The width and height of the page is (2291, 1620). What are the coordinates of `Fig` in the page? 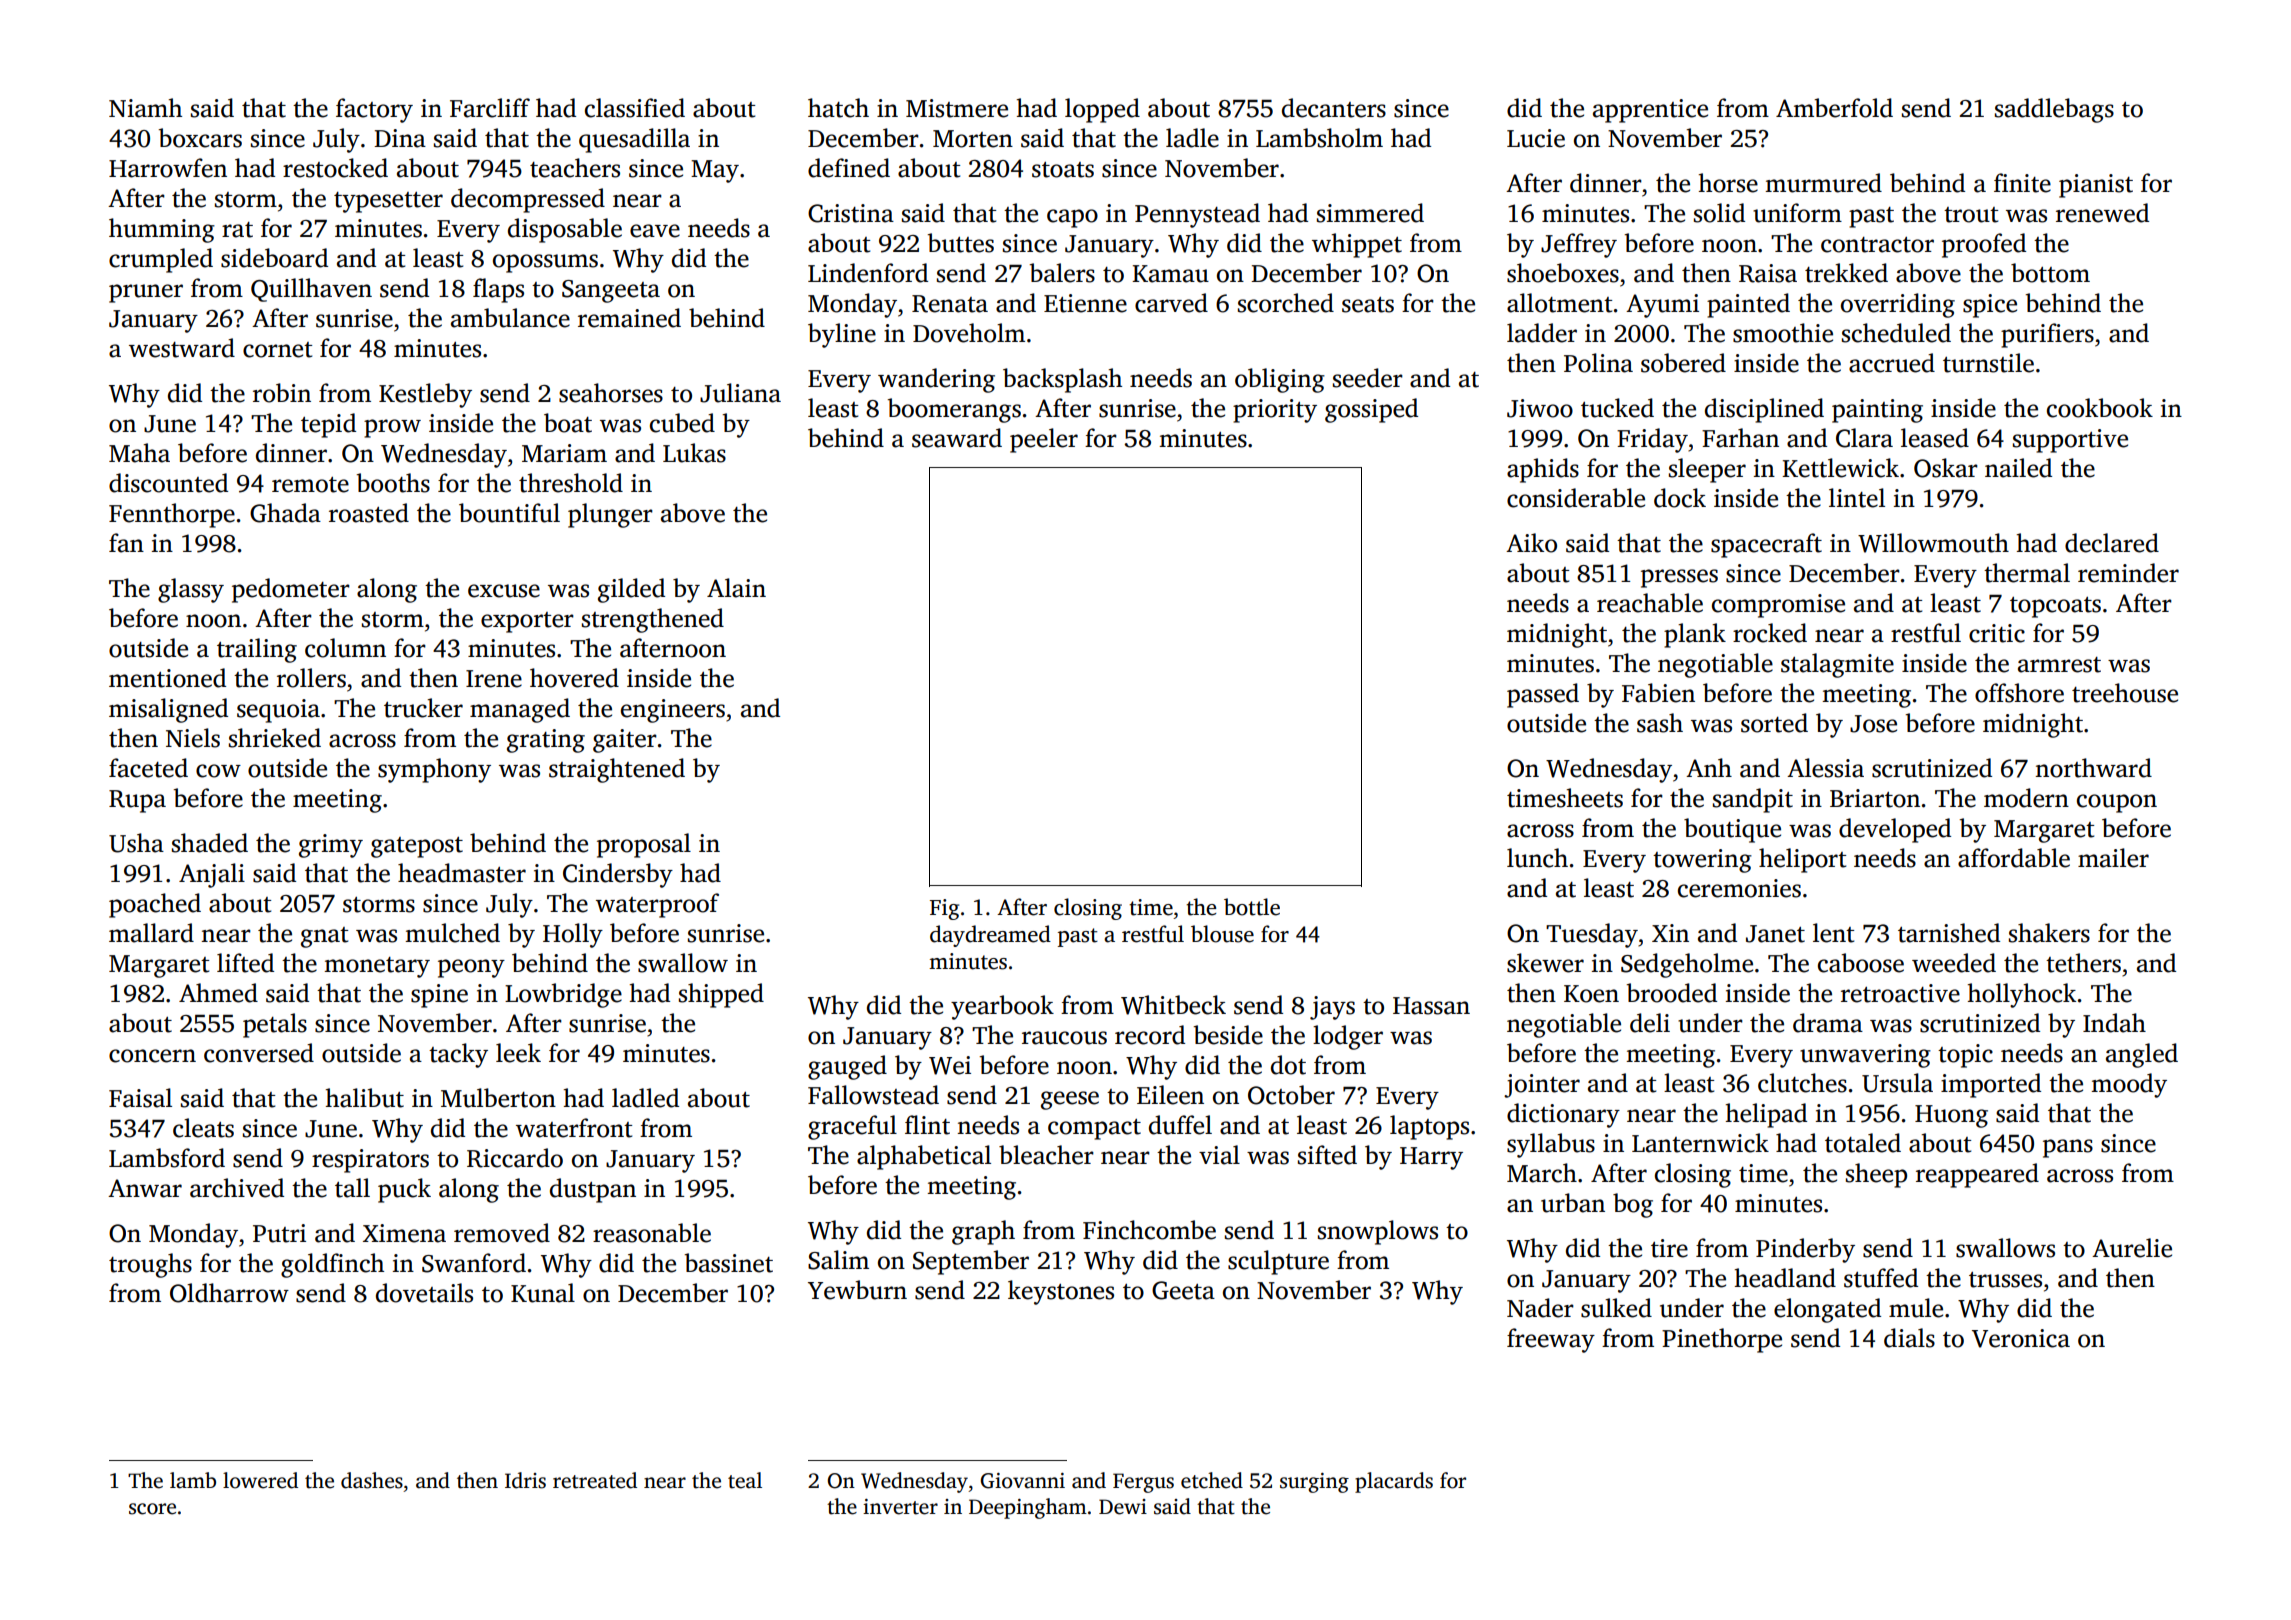 It's located at (944, 909).
